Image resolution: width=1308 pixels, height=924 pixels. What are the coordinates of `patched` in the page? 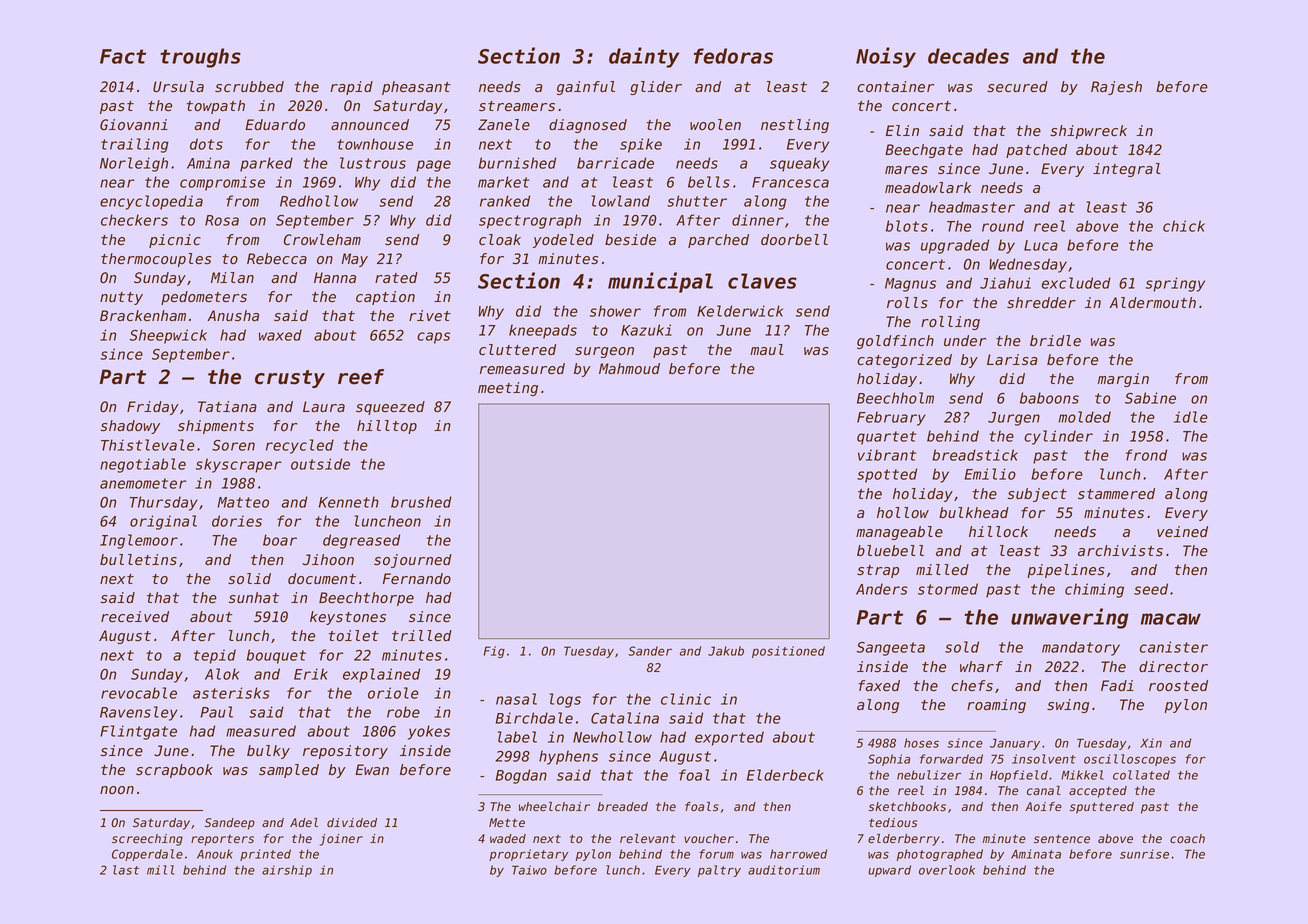 It's located at (1036, 151).
